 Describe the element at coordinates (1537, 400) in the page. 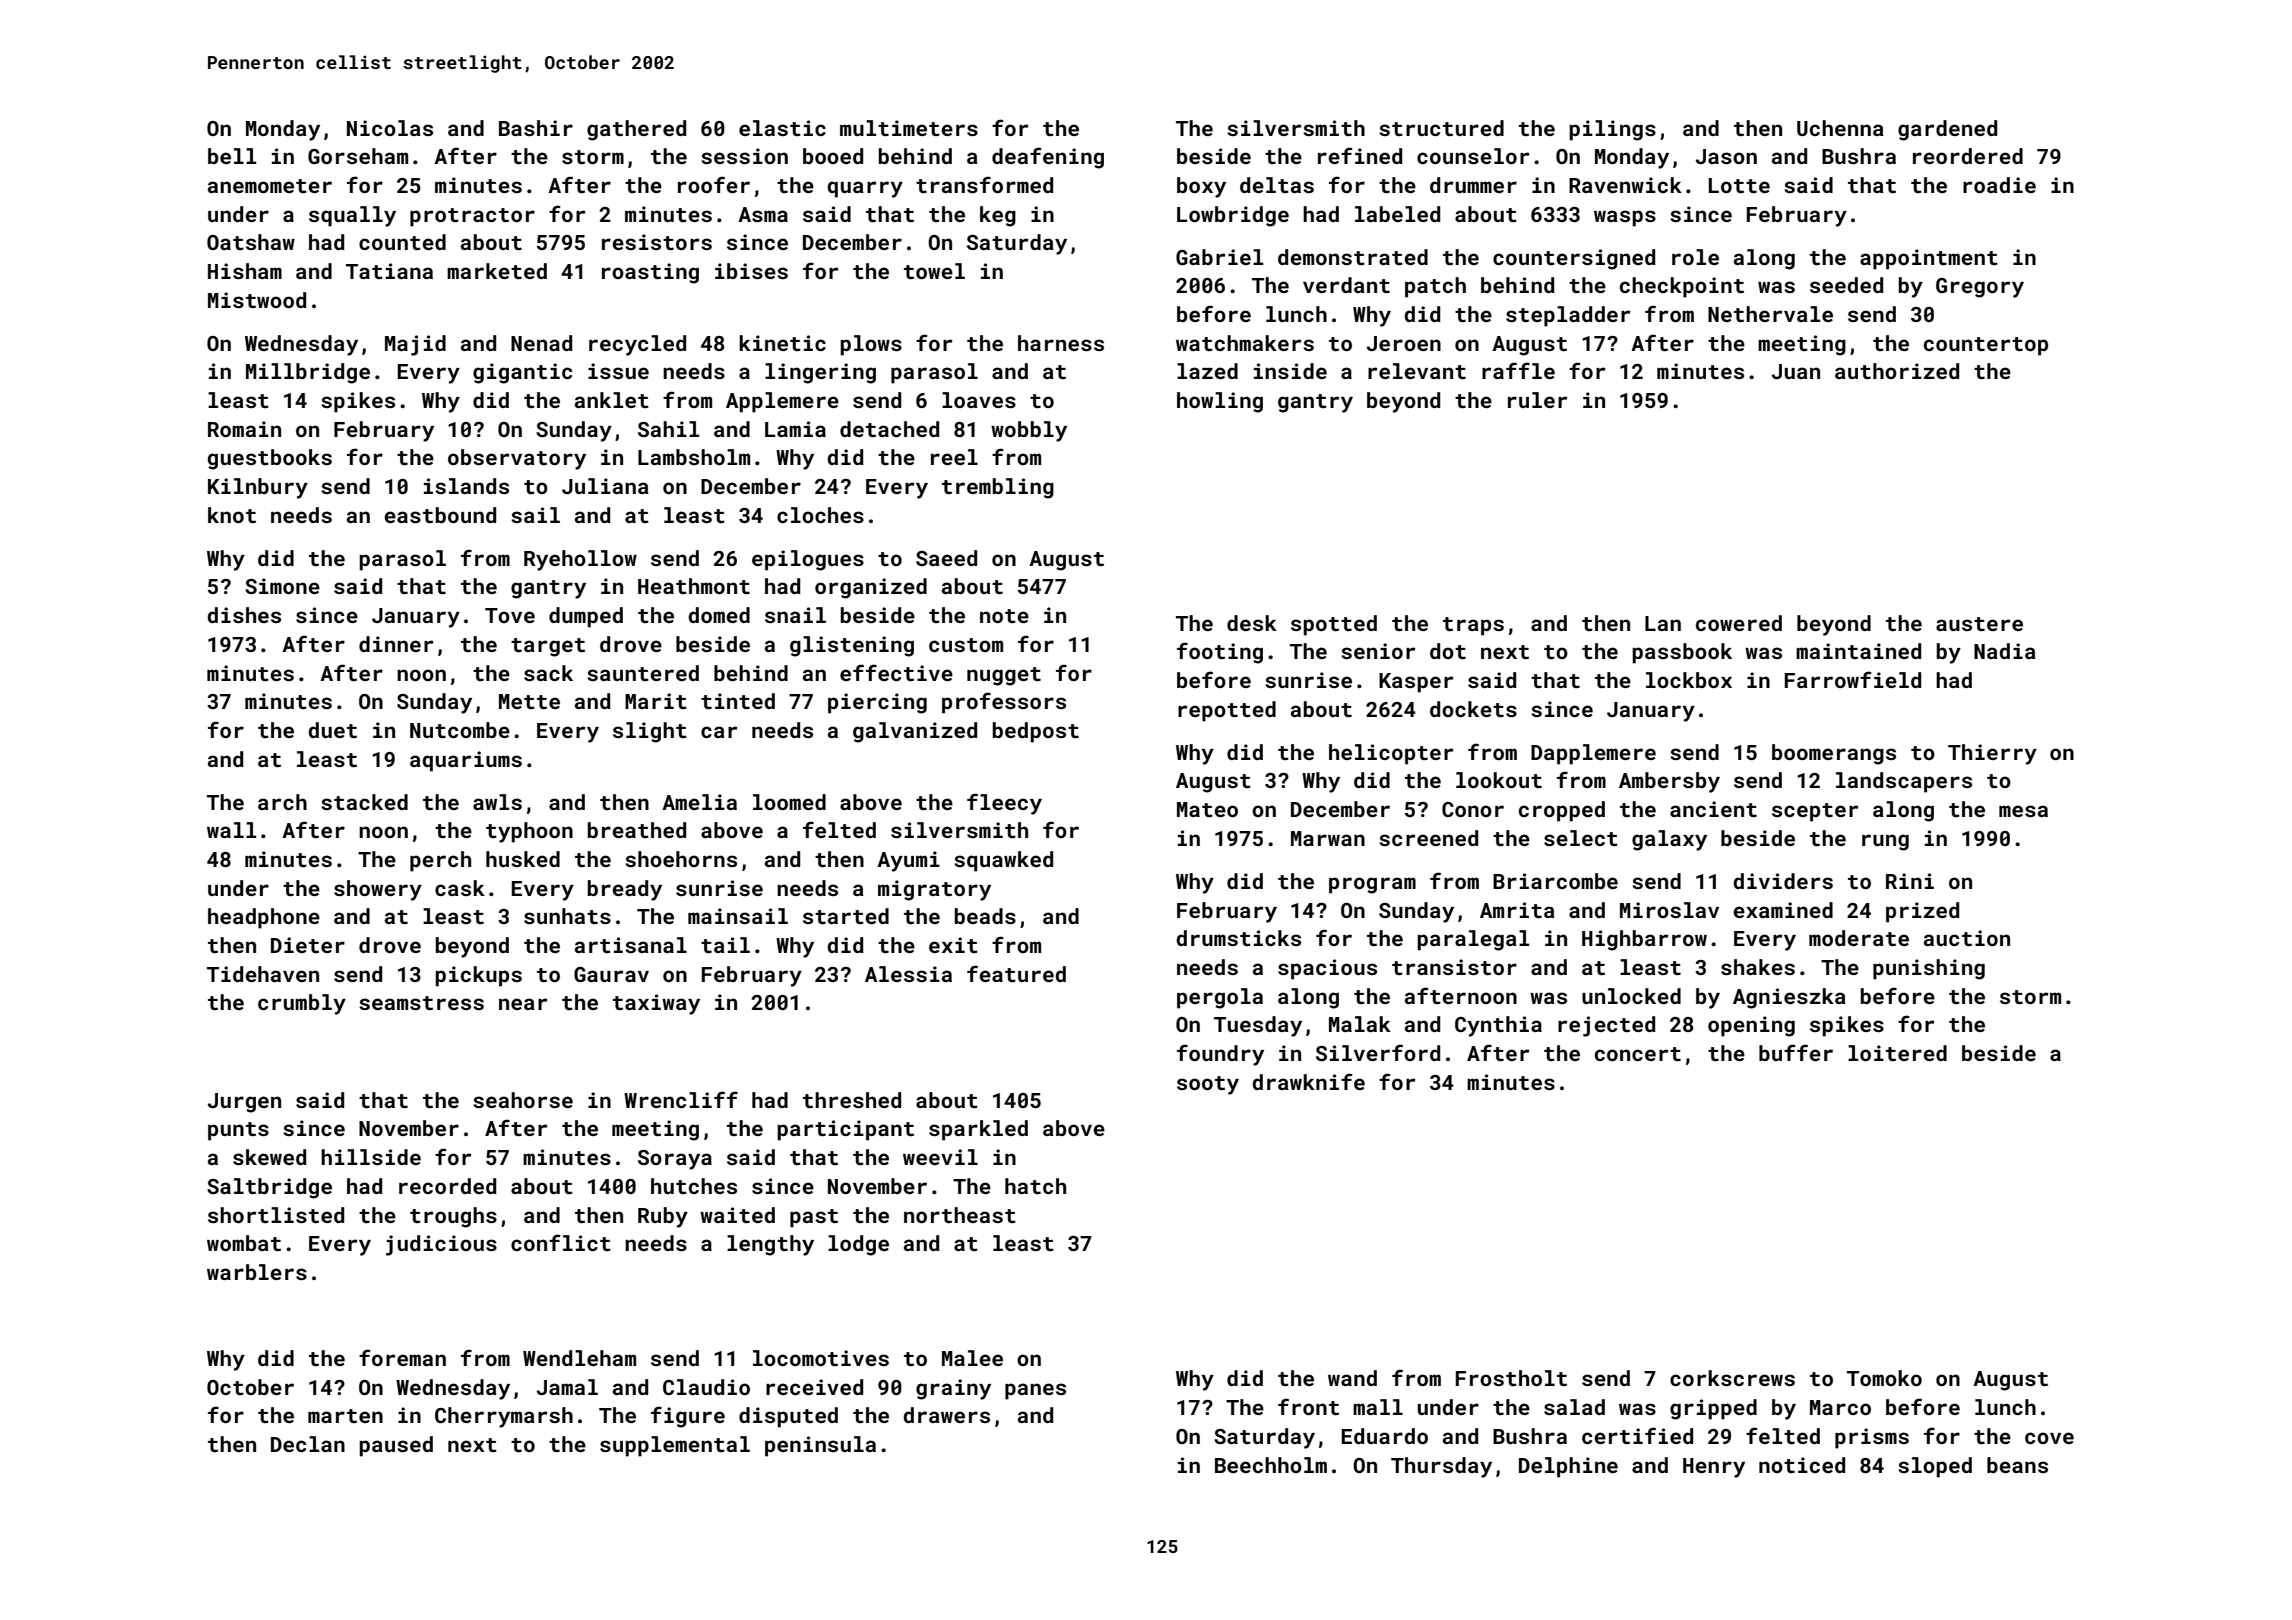

I see `ruler` at that location.
